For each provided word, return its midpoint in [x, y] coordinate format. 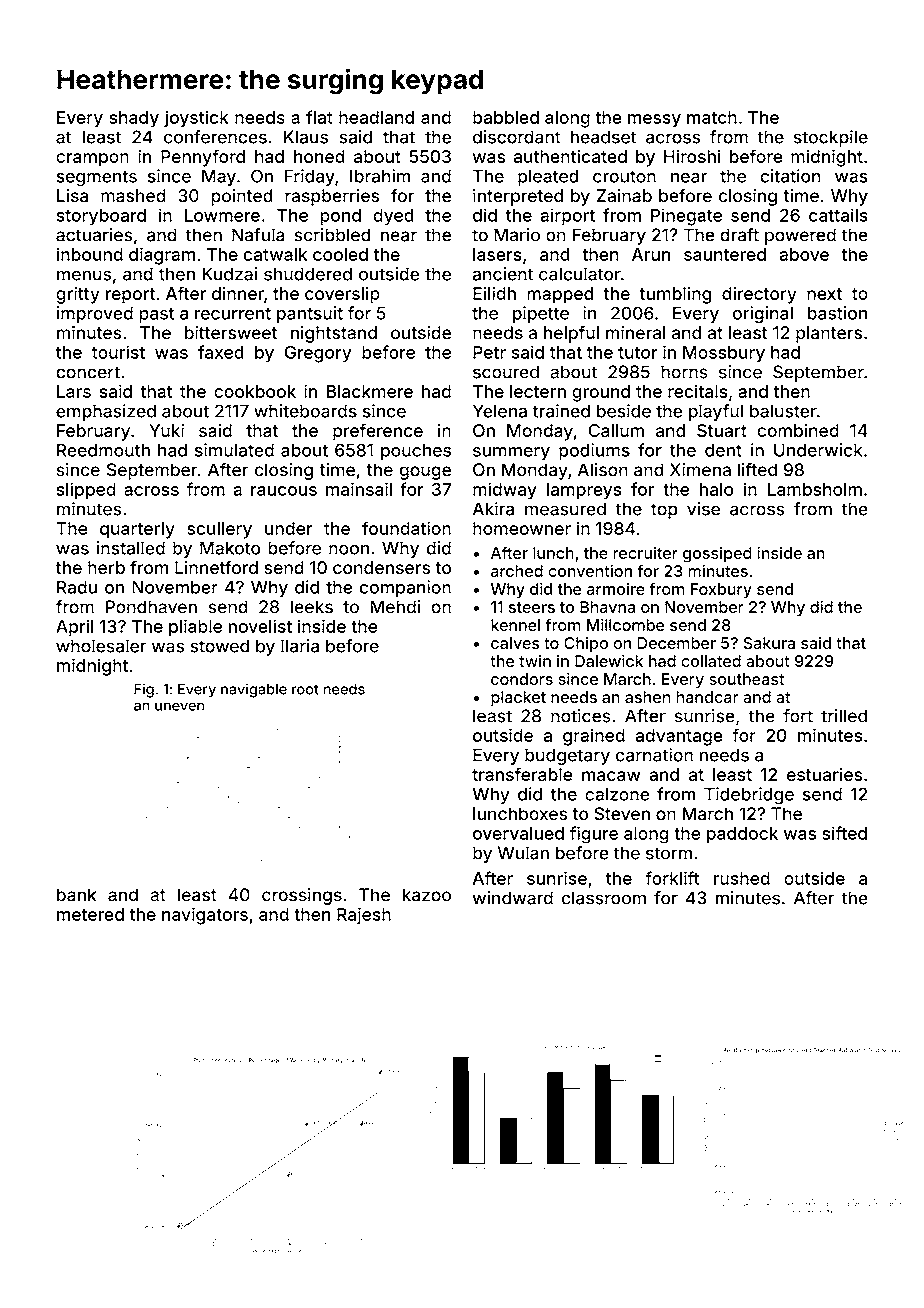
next [824, 294]
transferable [522, 774]
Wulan [523, 853]
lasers [497, 254]
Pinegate [686, 217]
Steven [622, 813]
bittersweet [231, 332]
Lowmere [222, 215]
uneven [180, 706]
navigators [205, 916]
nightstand [333, 334]
